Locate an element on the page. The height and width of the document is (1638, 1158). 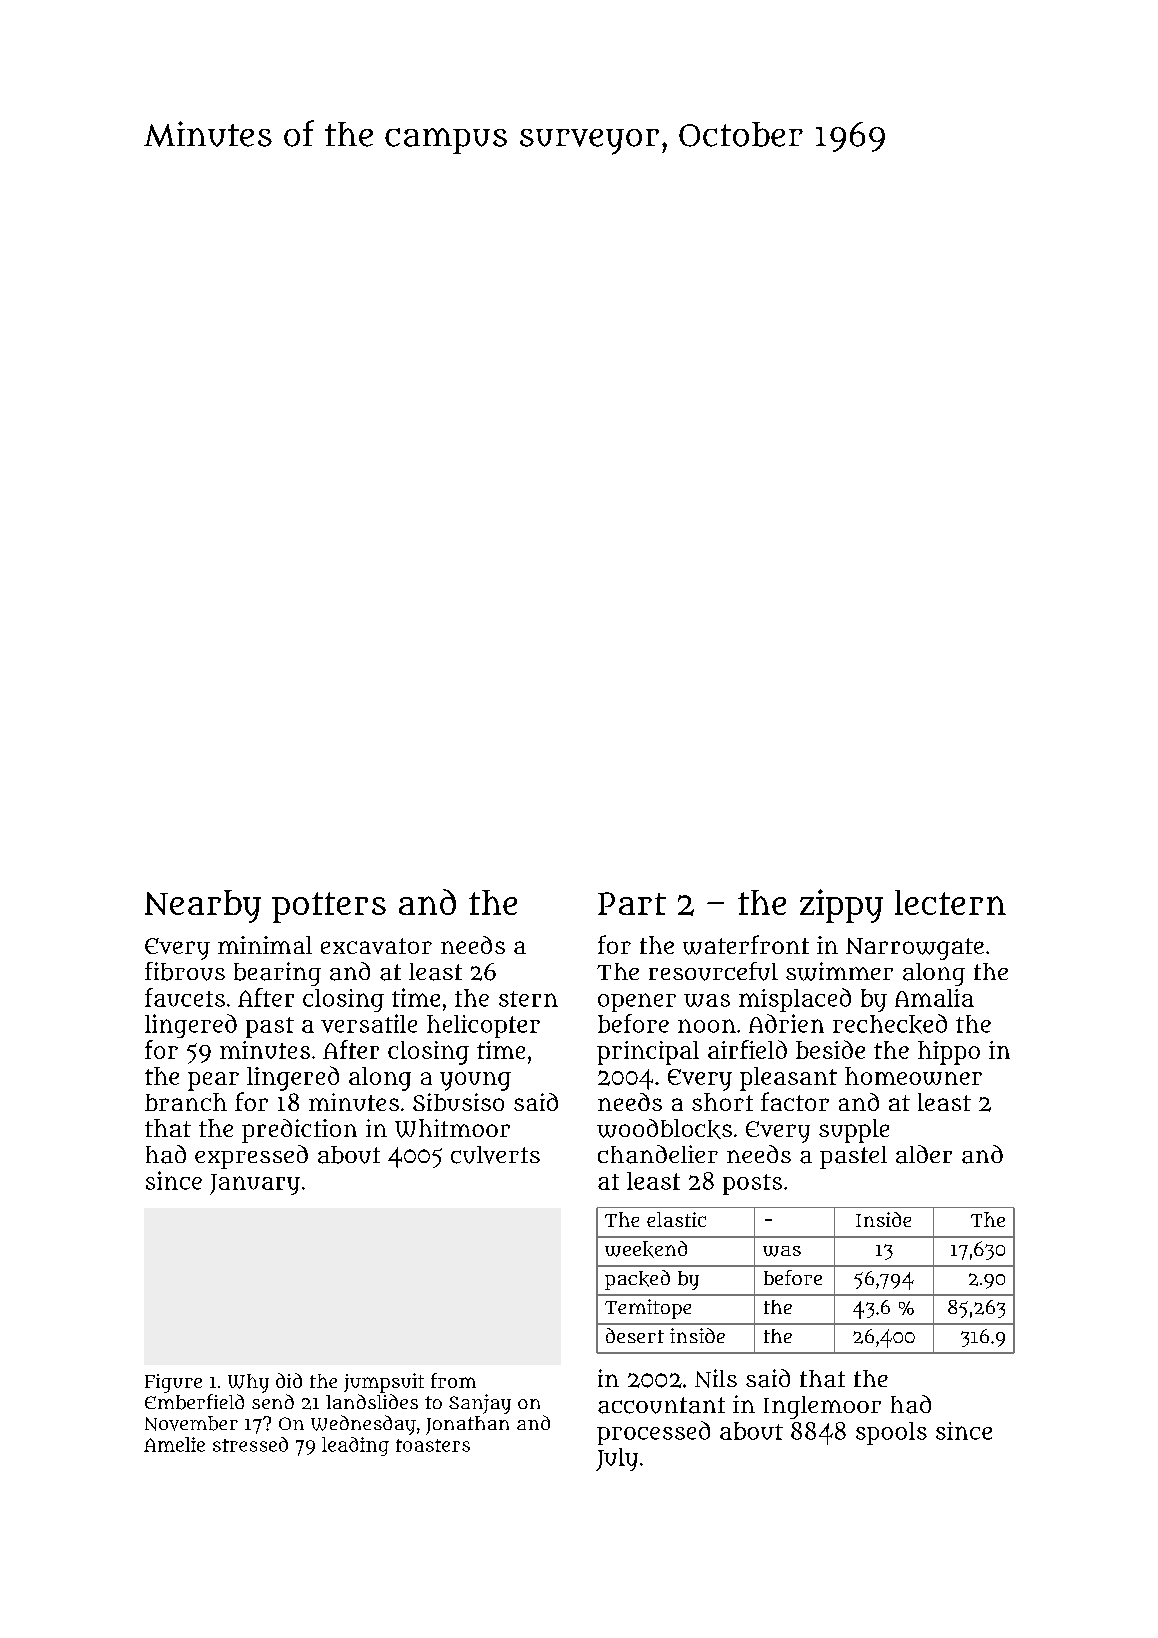
zippy is located at coordinates (841, 906).
